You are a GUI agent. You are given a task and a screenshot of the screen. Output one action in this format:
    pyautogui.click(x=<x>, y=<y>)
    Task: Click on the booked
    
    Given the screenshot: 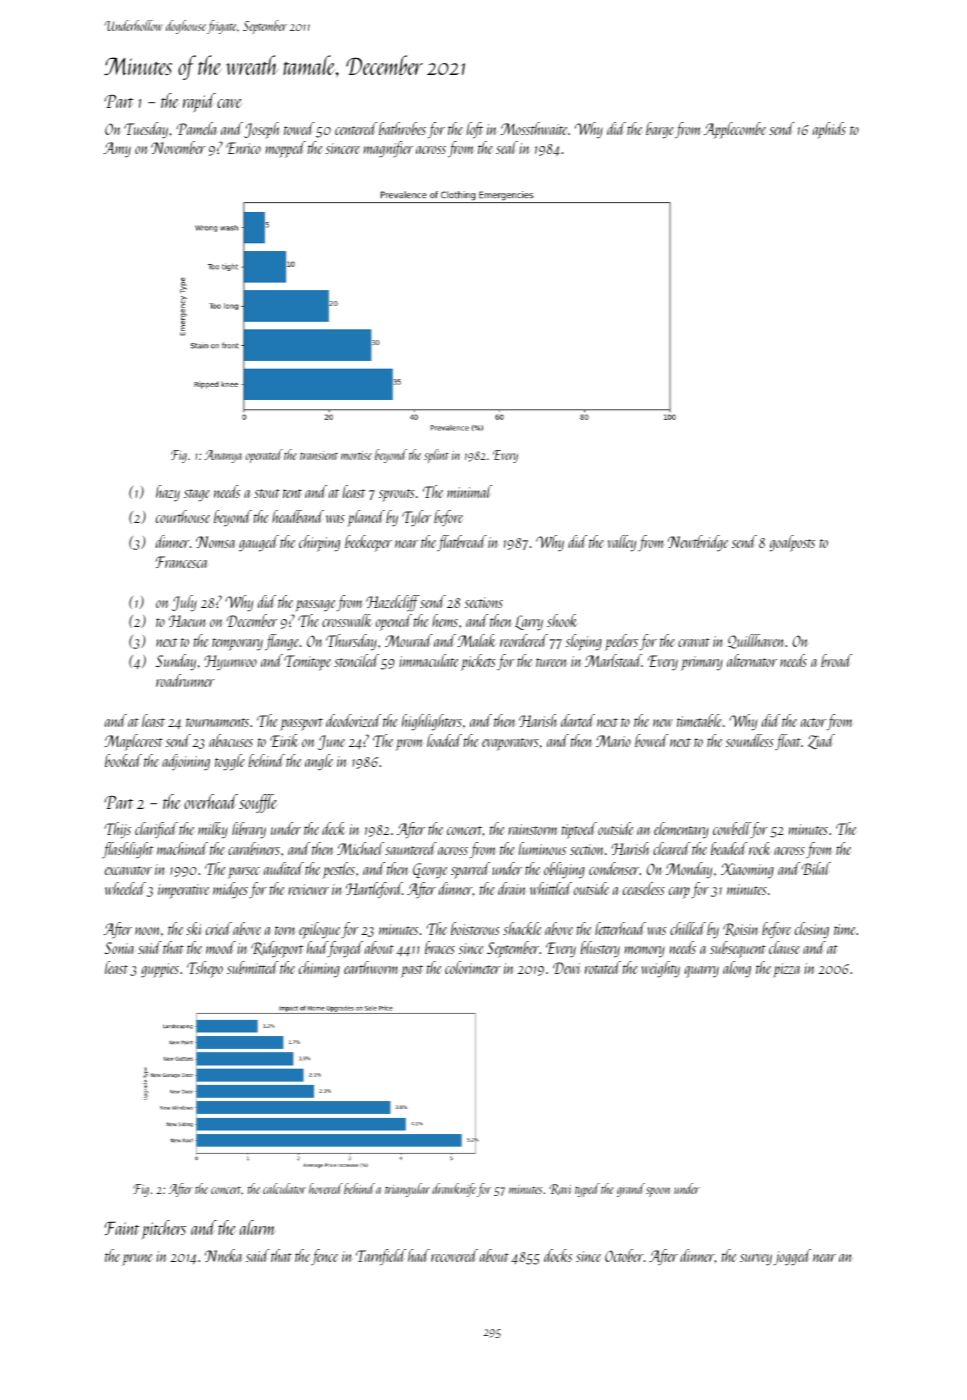 What is the action you would take?
    pyautogui.click(x=123, y=760)
